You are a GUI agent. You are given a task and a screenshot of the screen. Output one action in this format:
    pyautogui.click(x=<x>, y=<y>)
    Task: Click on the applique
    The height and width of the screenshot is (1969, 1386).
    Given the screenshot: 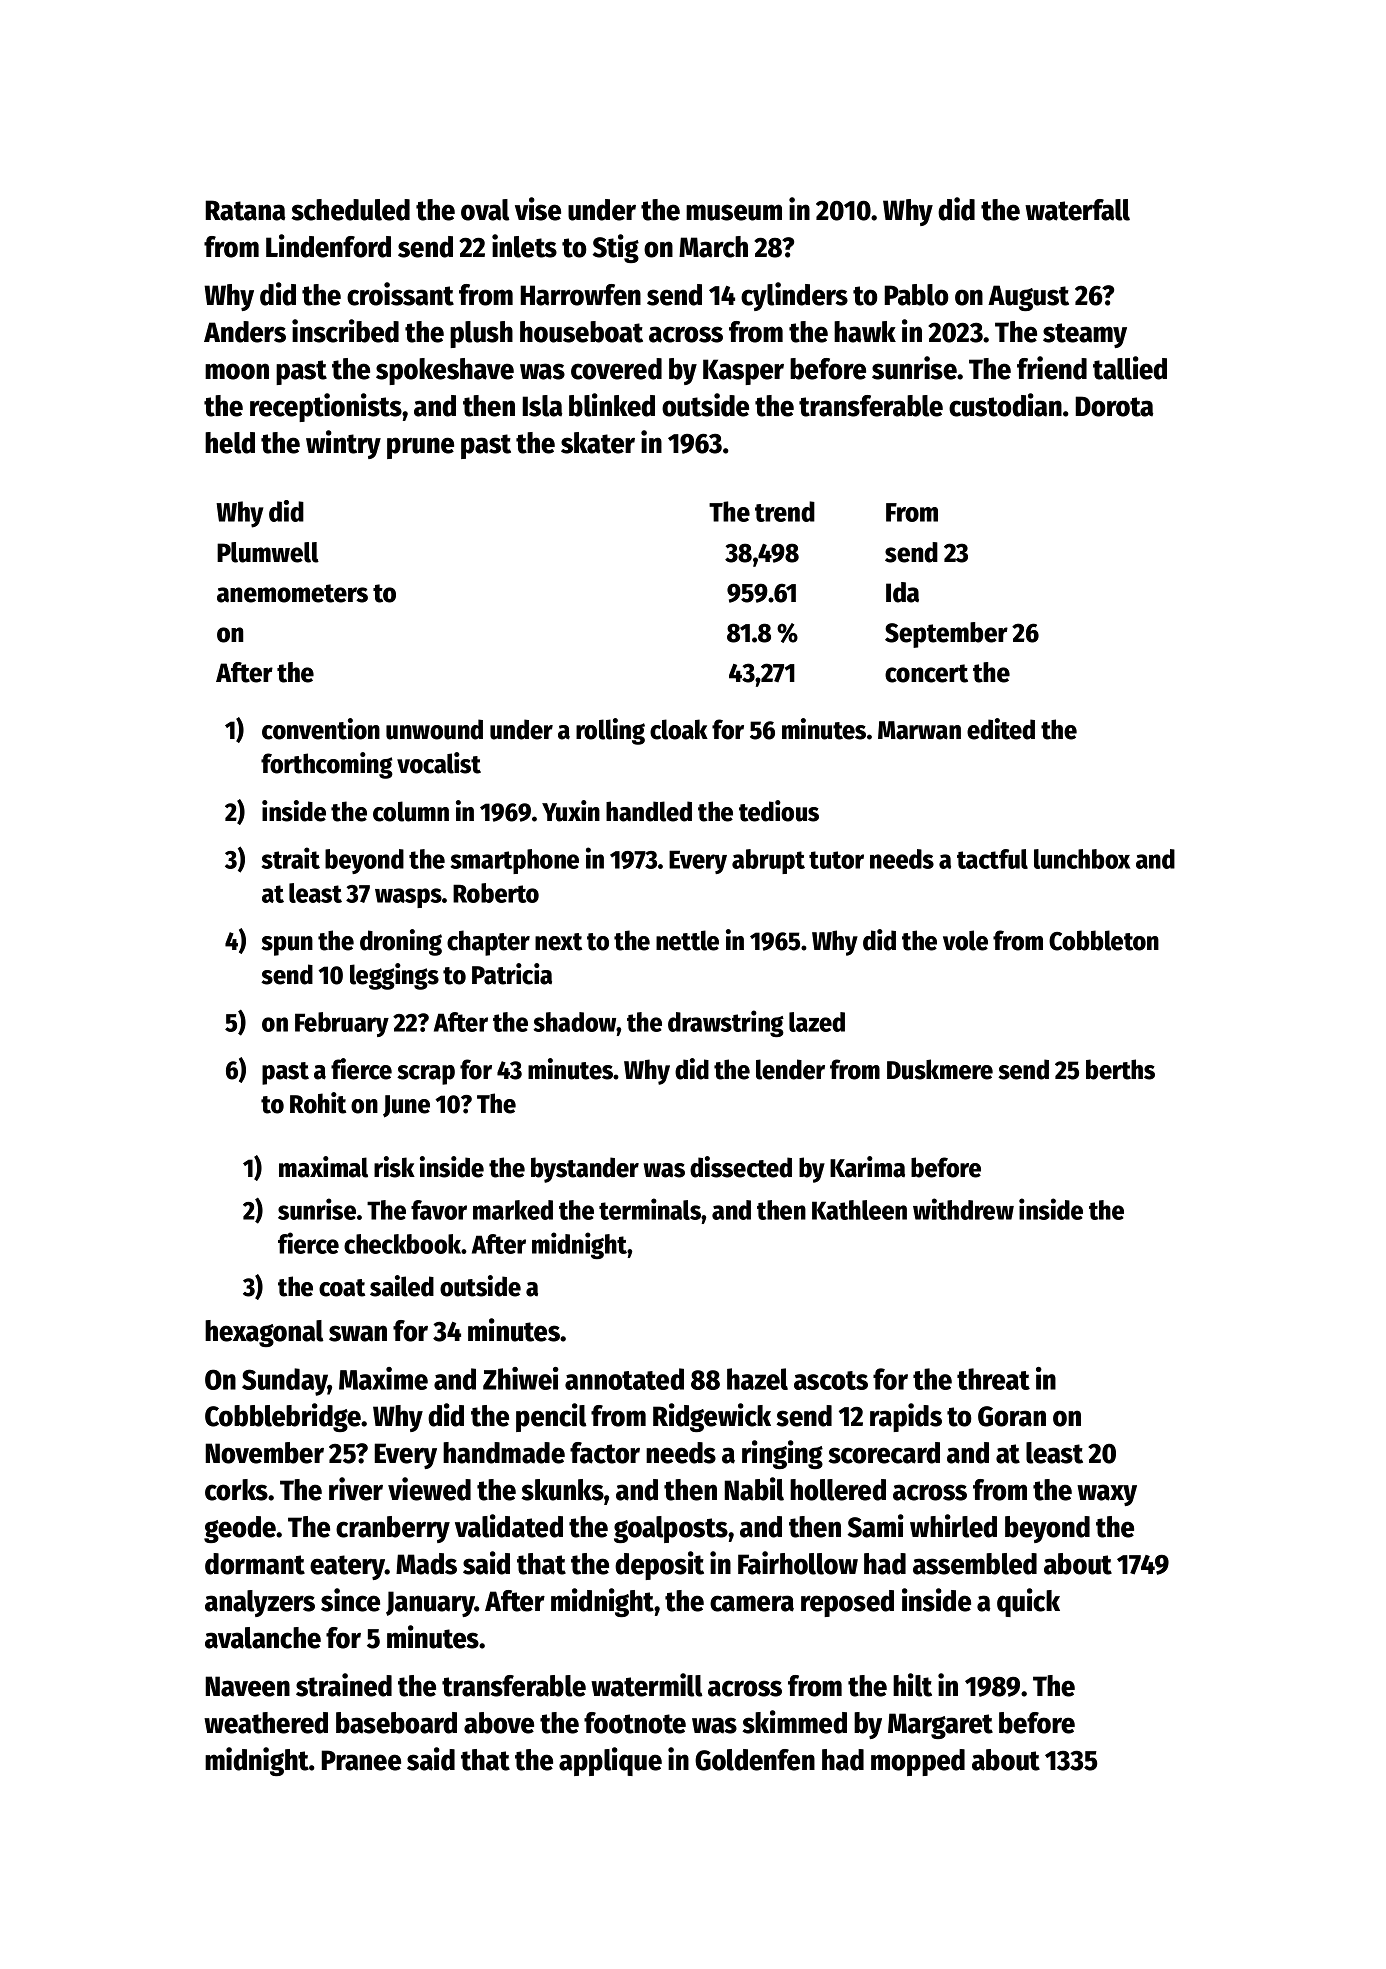 What is the action you would take?
    pyautogui.click(x=610, y=1761)
